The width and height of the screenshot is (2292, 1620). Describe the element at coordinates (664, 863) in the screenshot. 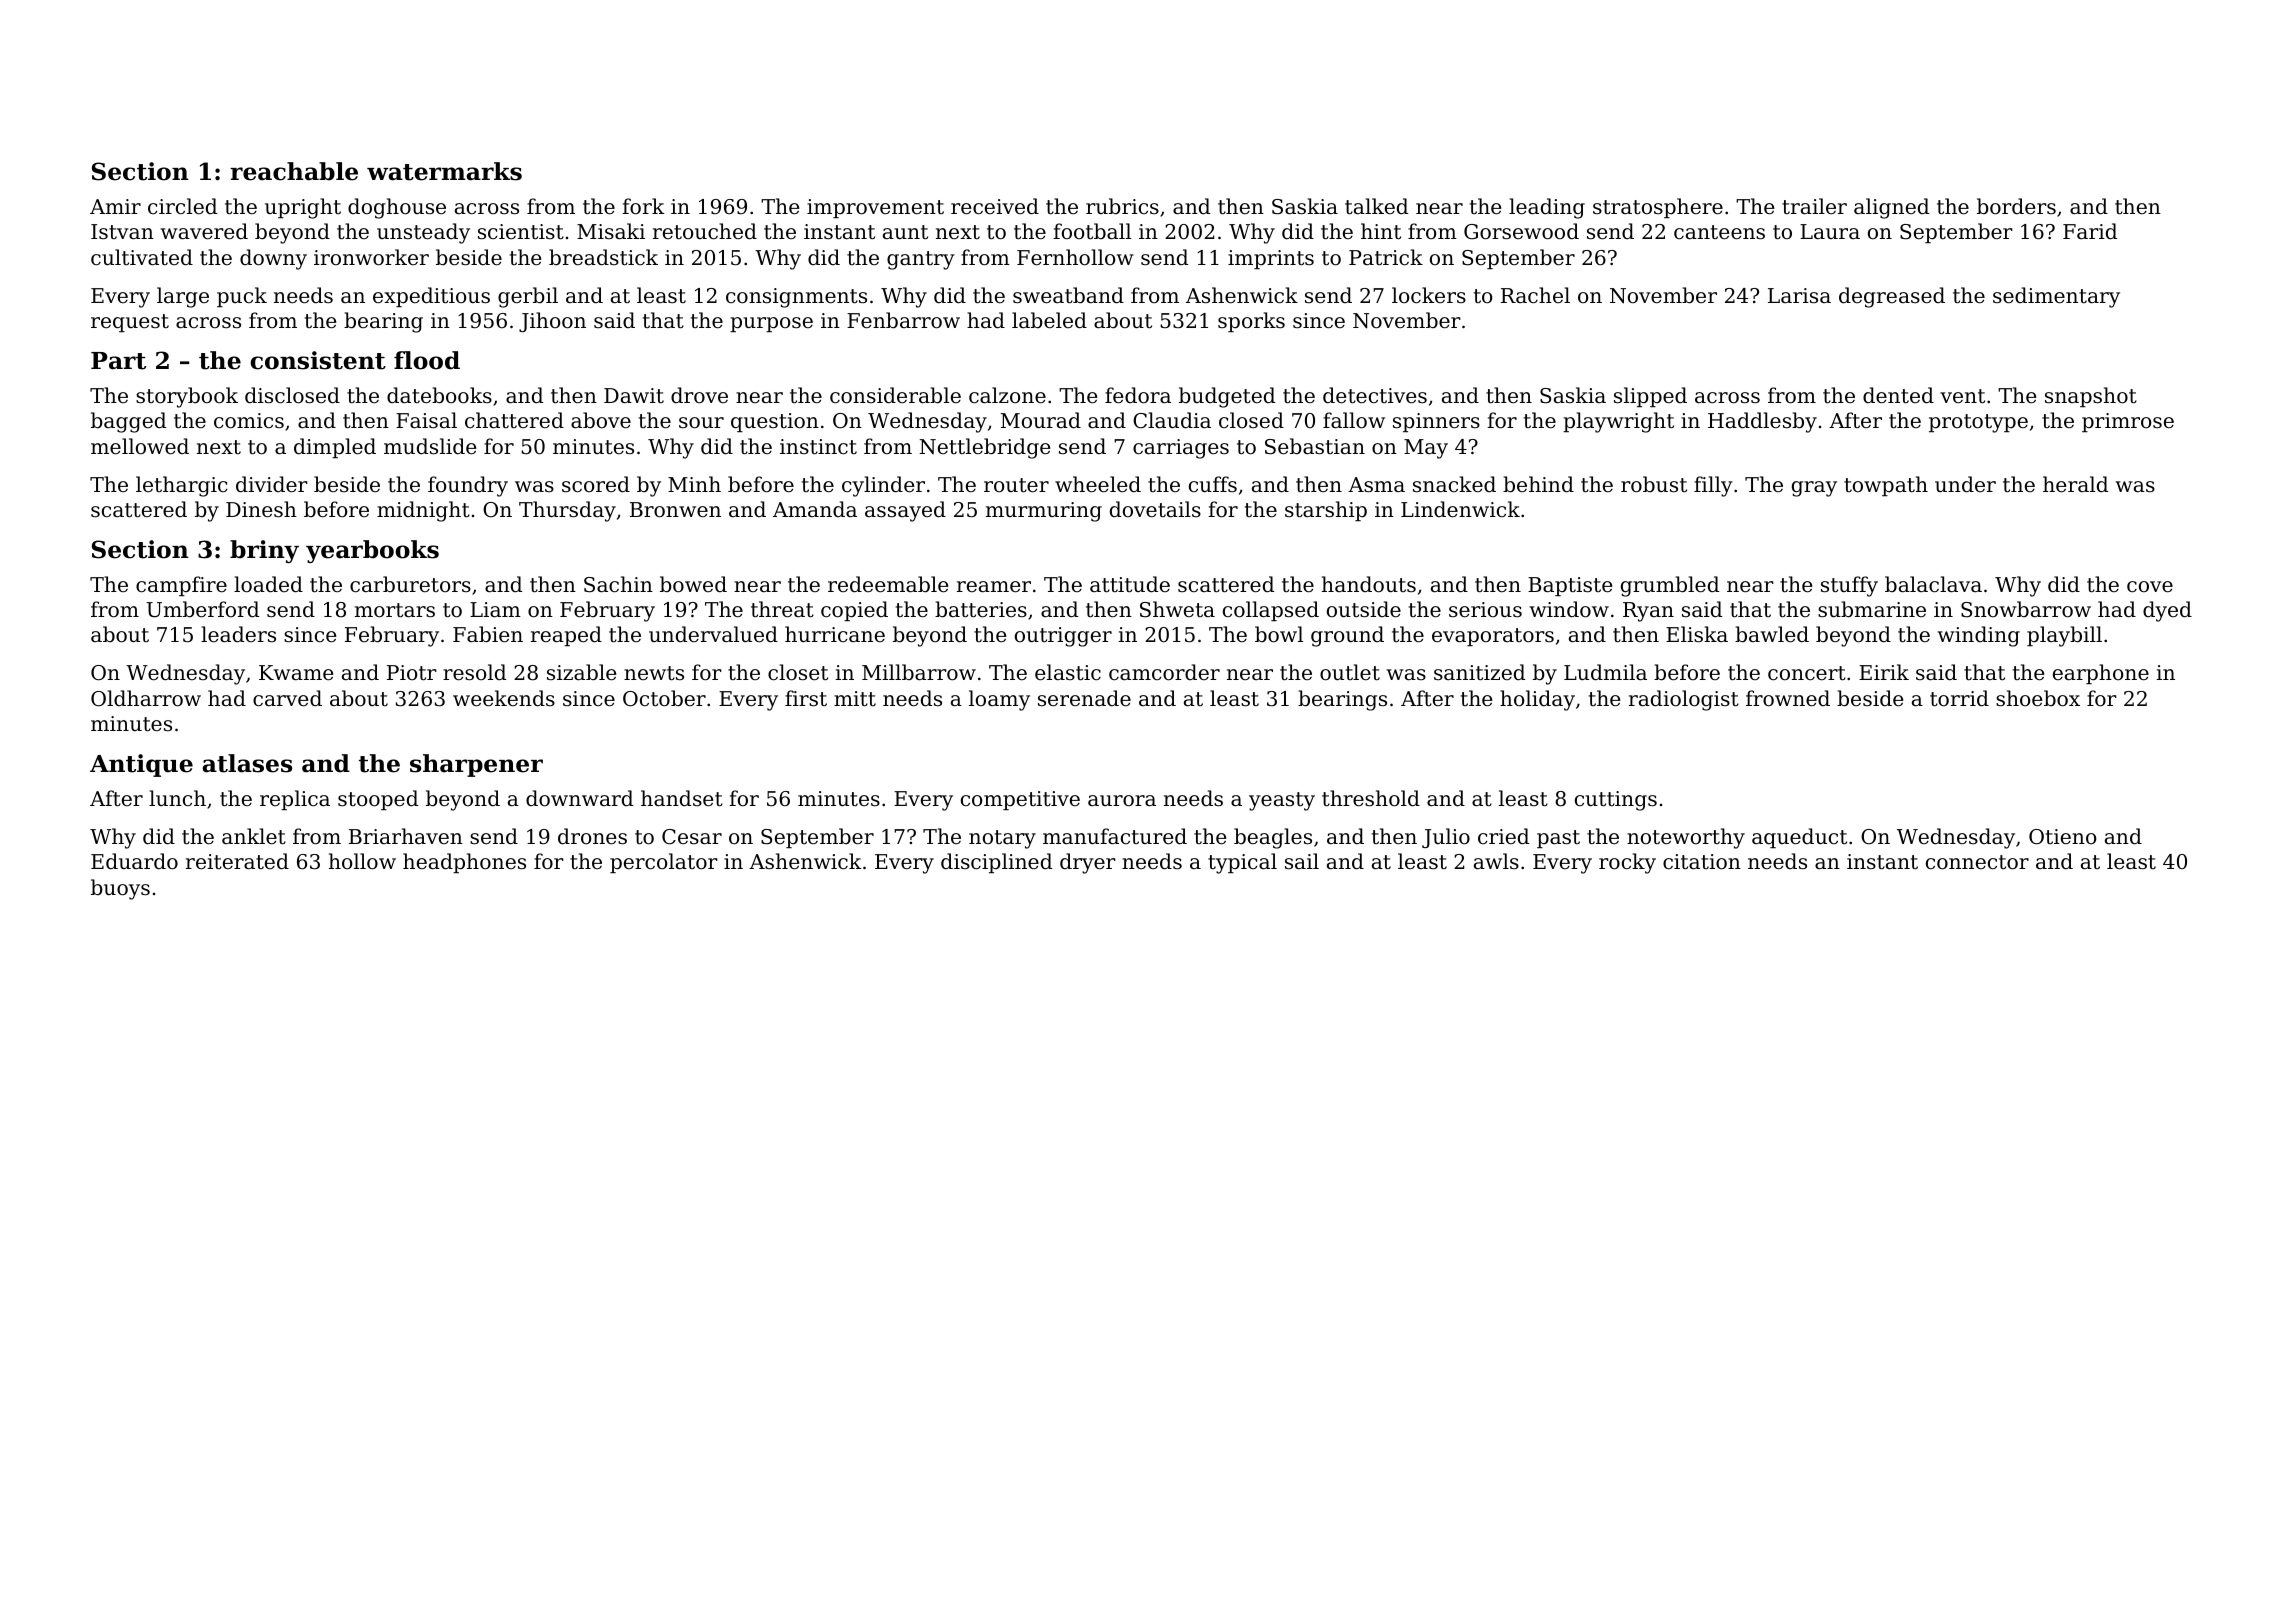

I see `percolator` at that location.
